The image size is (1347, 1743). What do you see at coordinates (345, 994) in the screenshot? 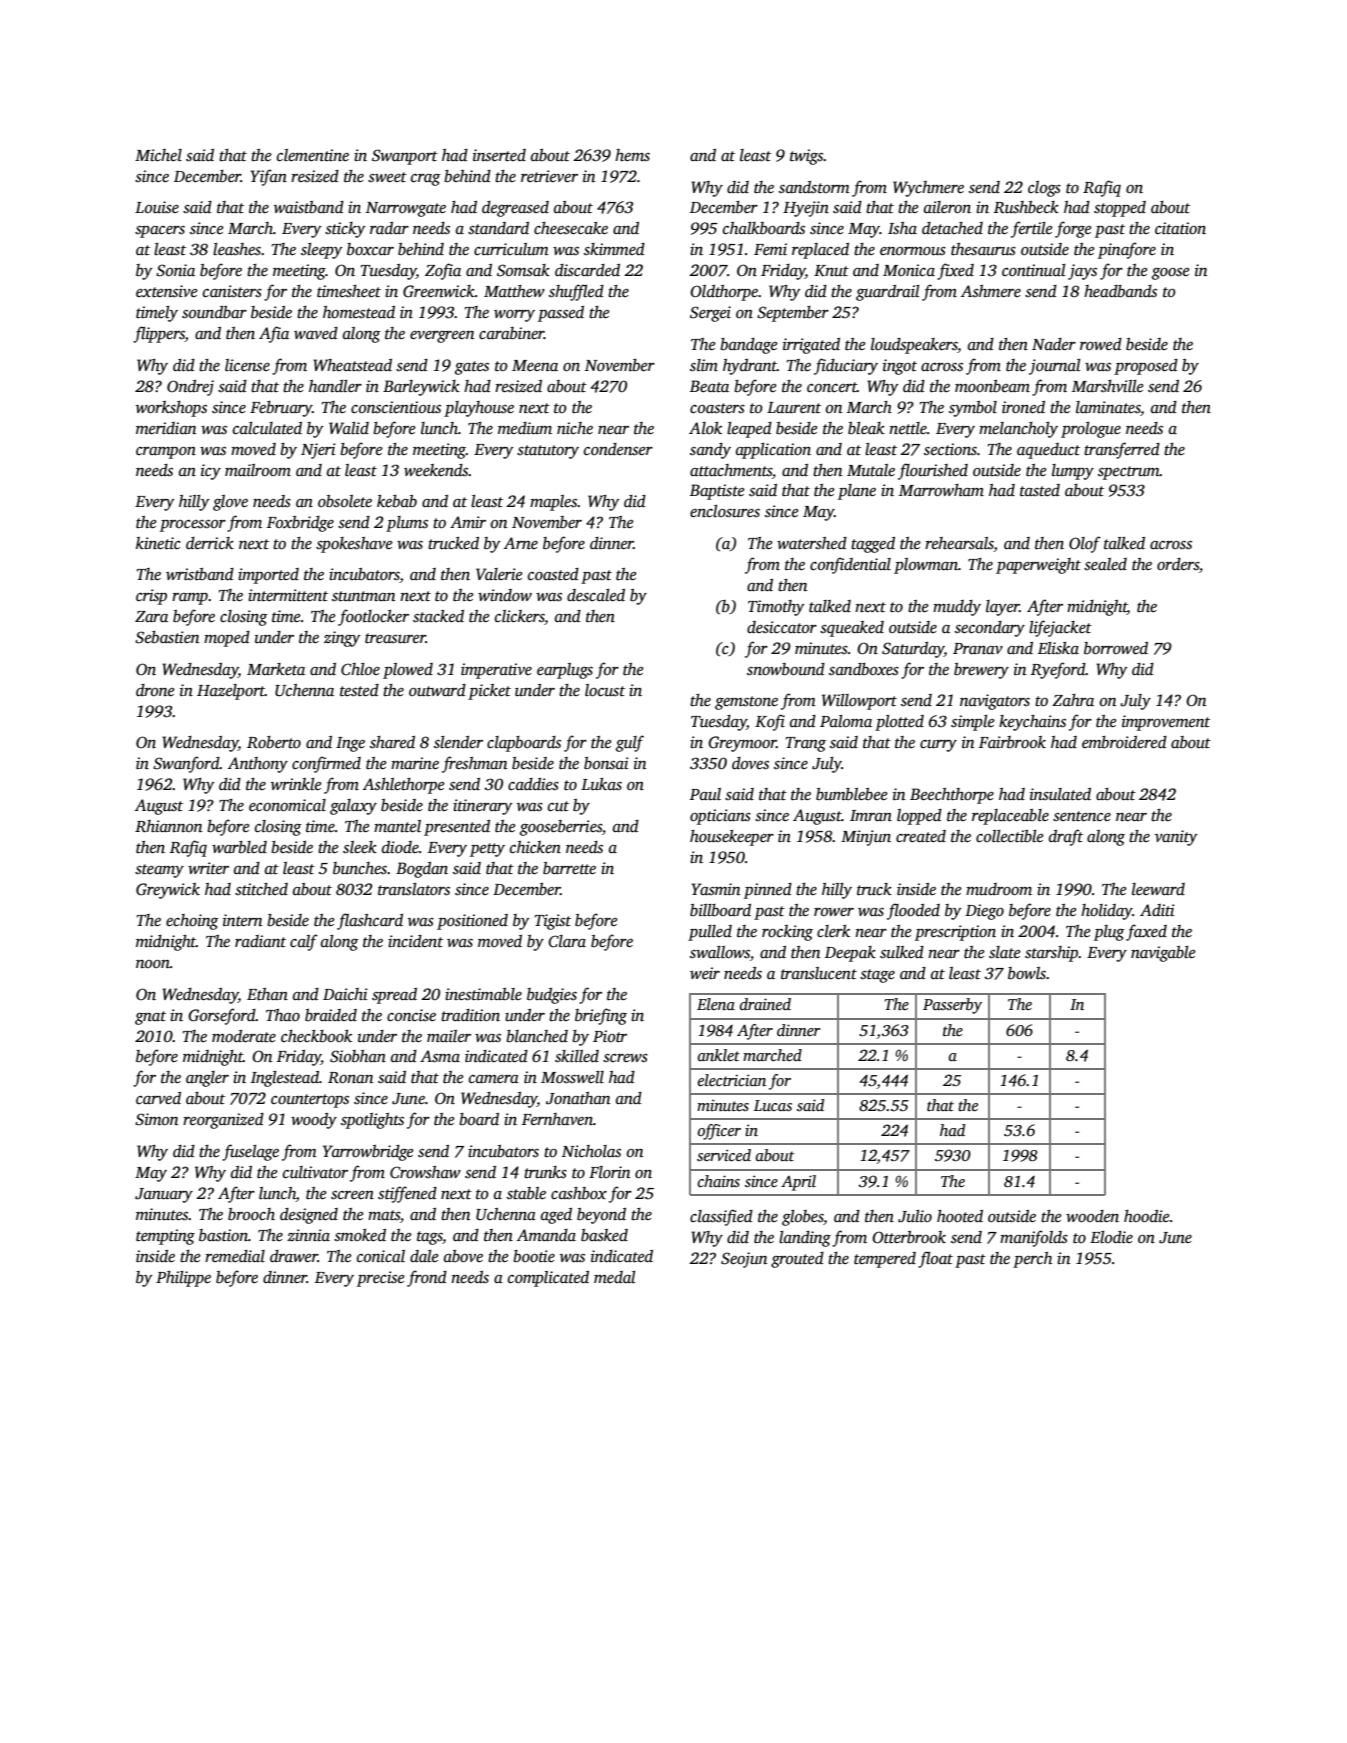
I see `Daichi` at bounding box center [345, 994].
